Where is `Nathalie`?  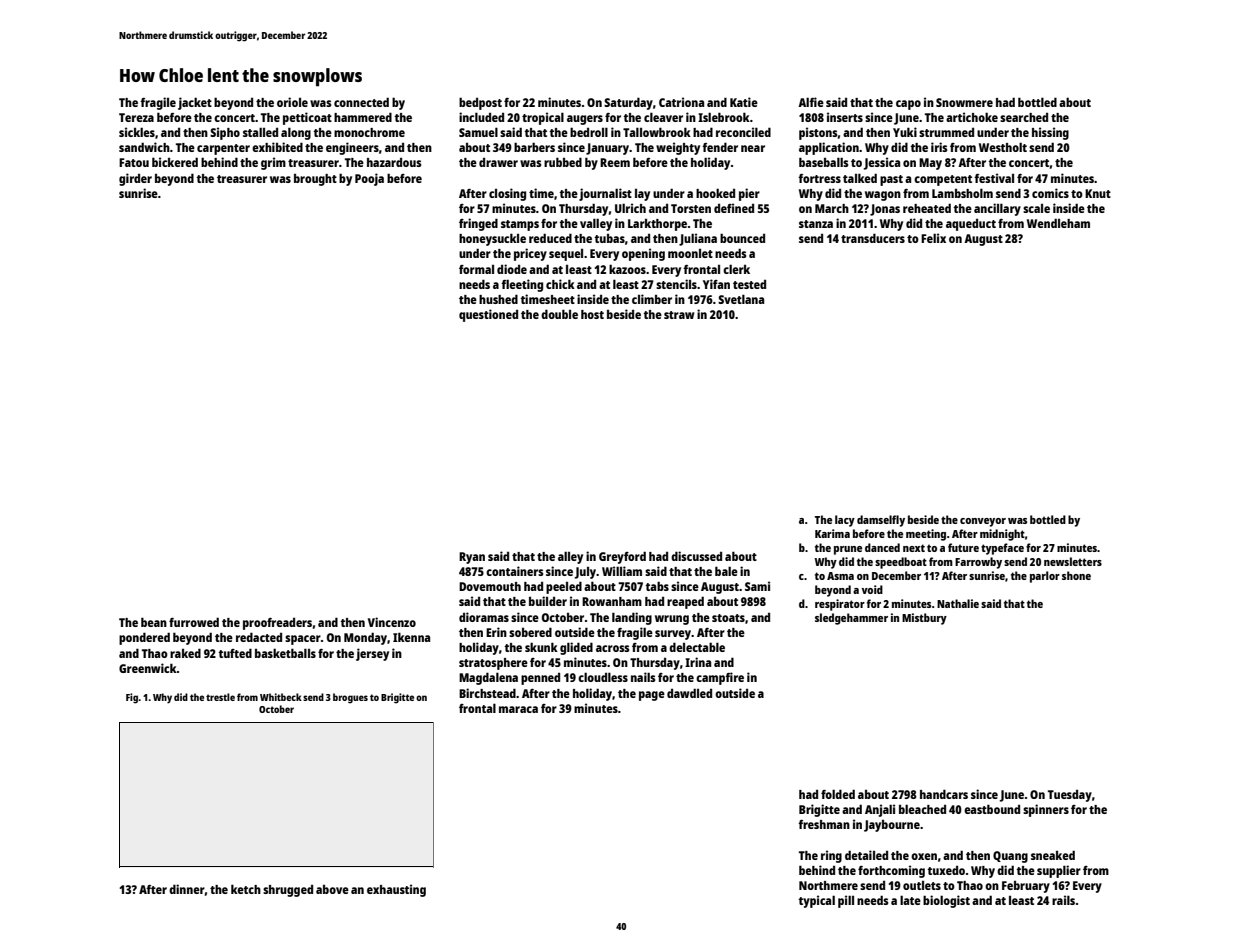
Nathalie is located at coordinates (958, 603).
